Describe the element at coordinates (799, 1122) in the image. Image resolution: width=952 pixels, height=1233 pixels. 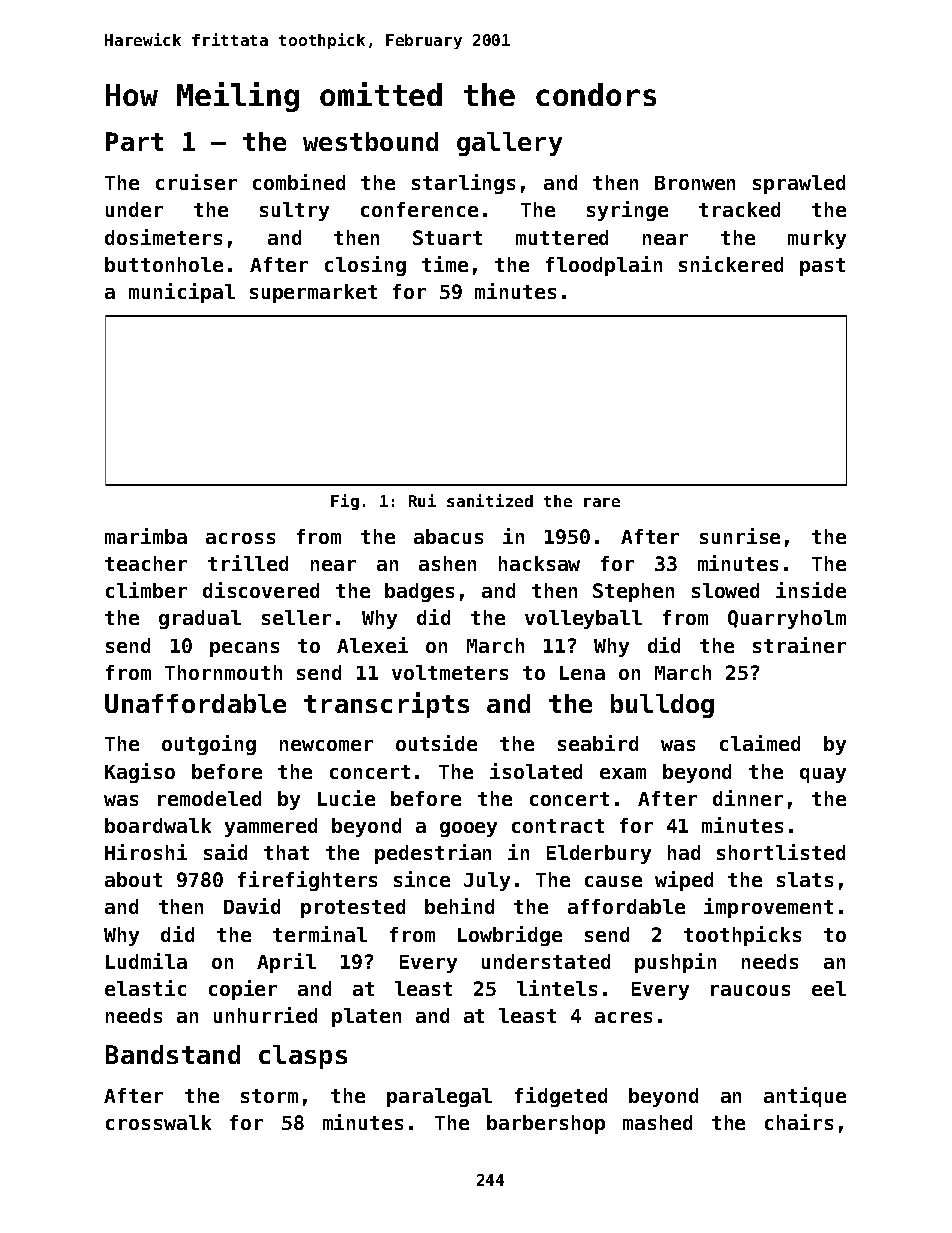
I see `chairs` at that location.
